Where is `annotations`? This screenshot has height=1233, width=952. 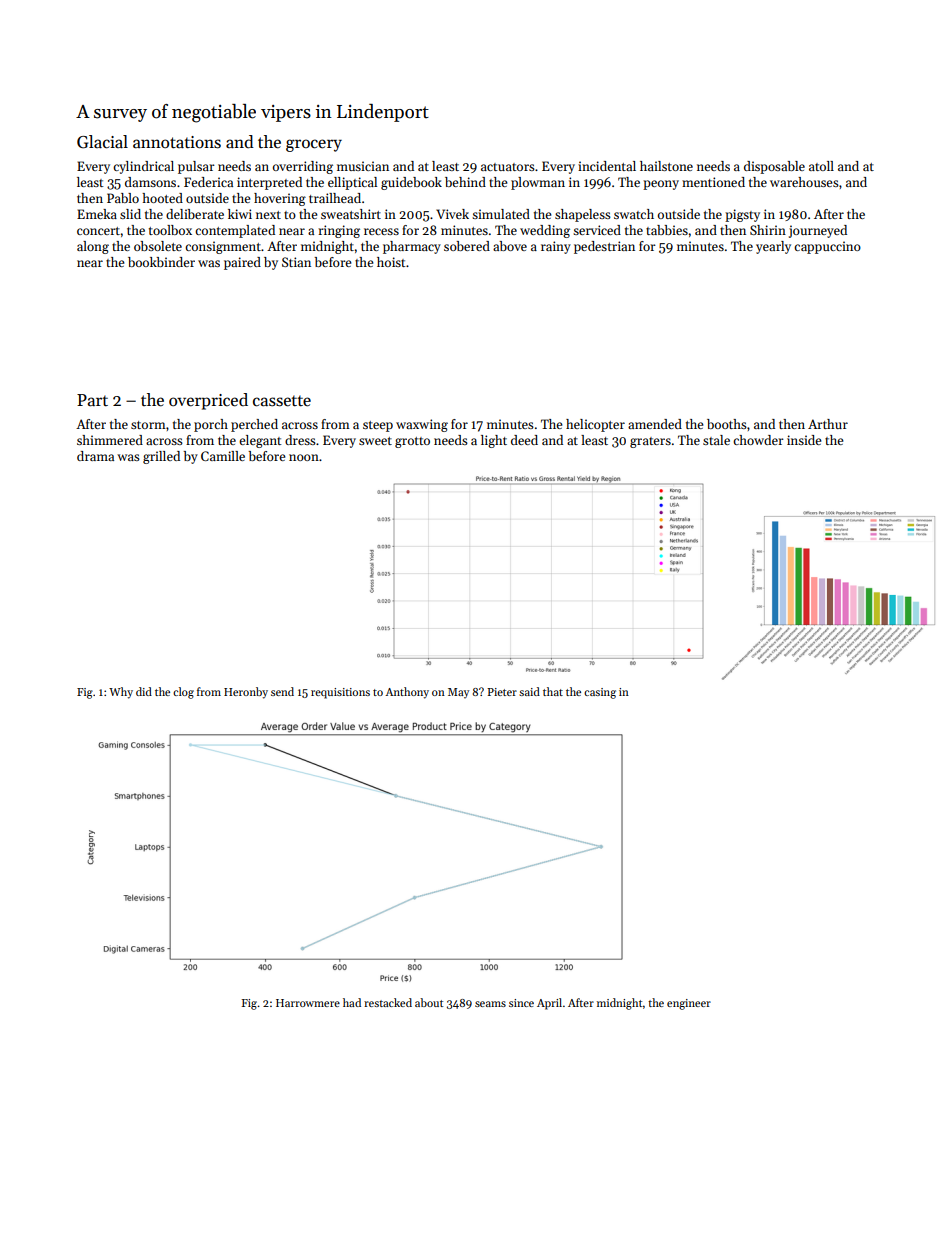
annotations is located at coordinates (177, 142).
